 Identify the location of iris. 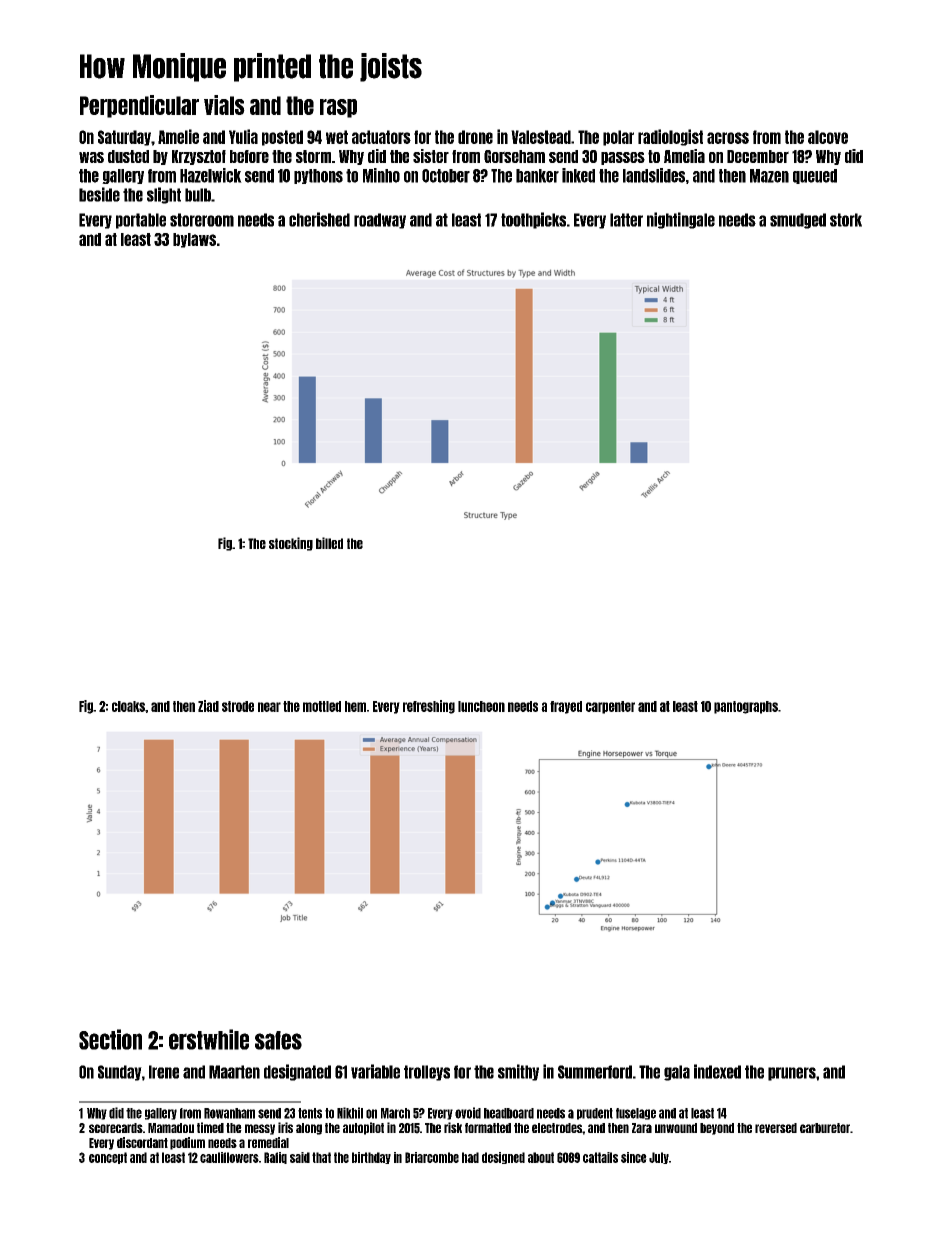
(285, 1127).
